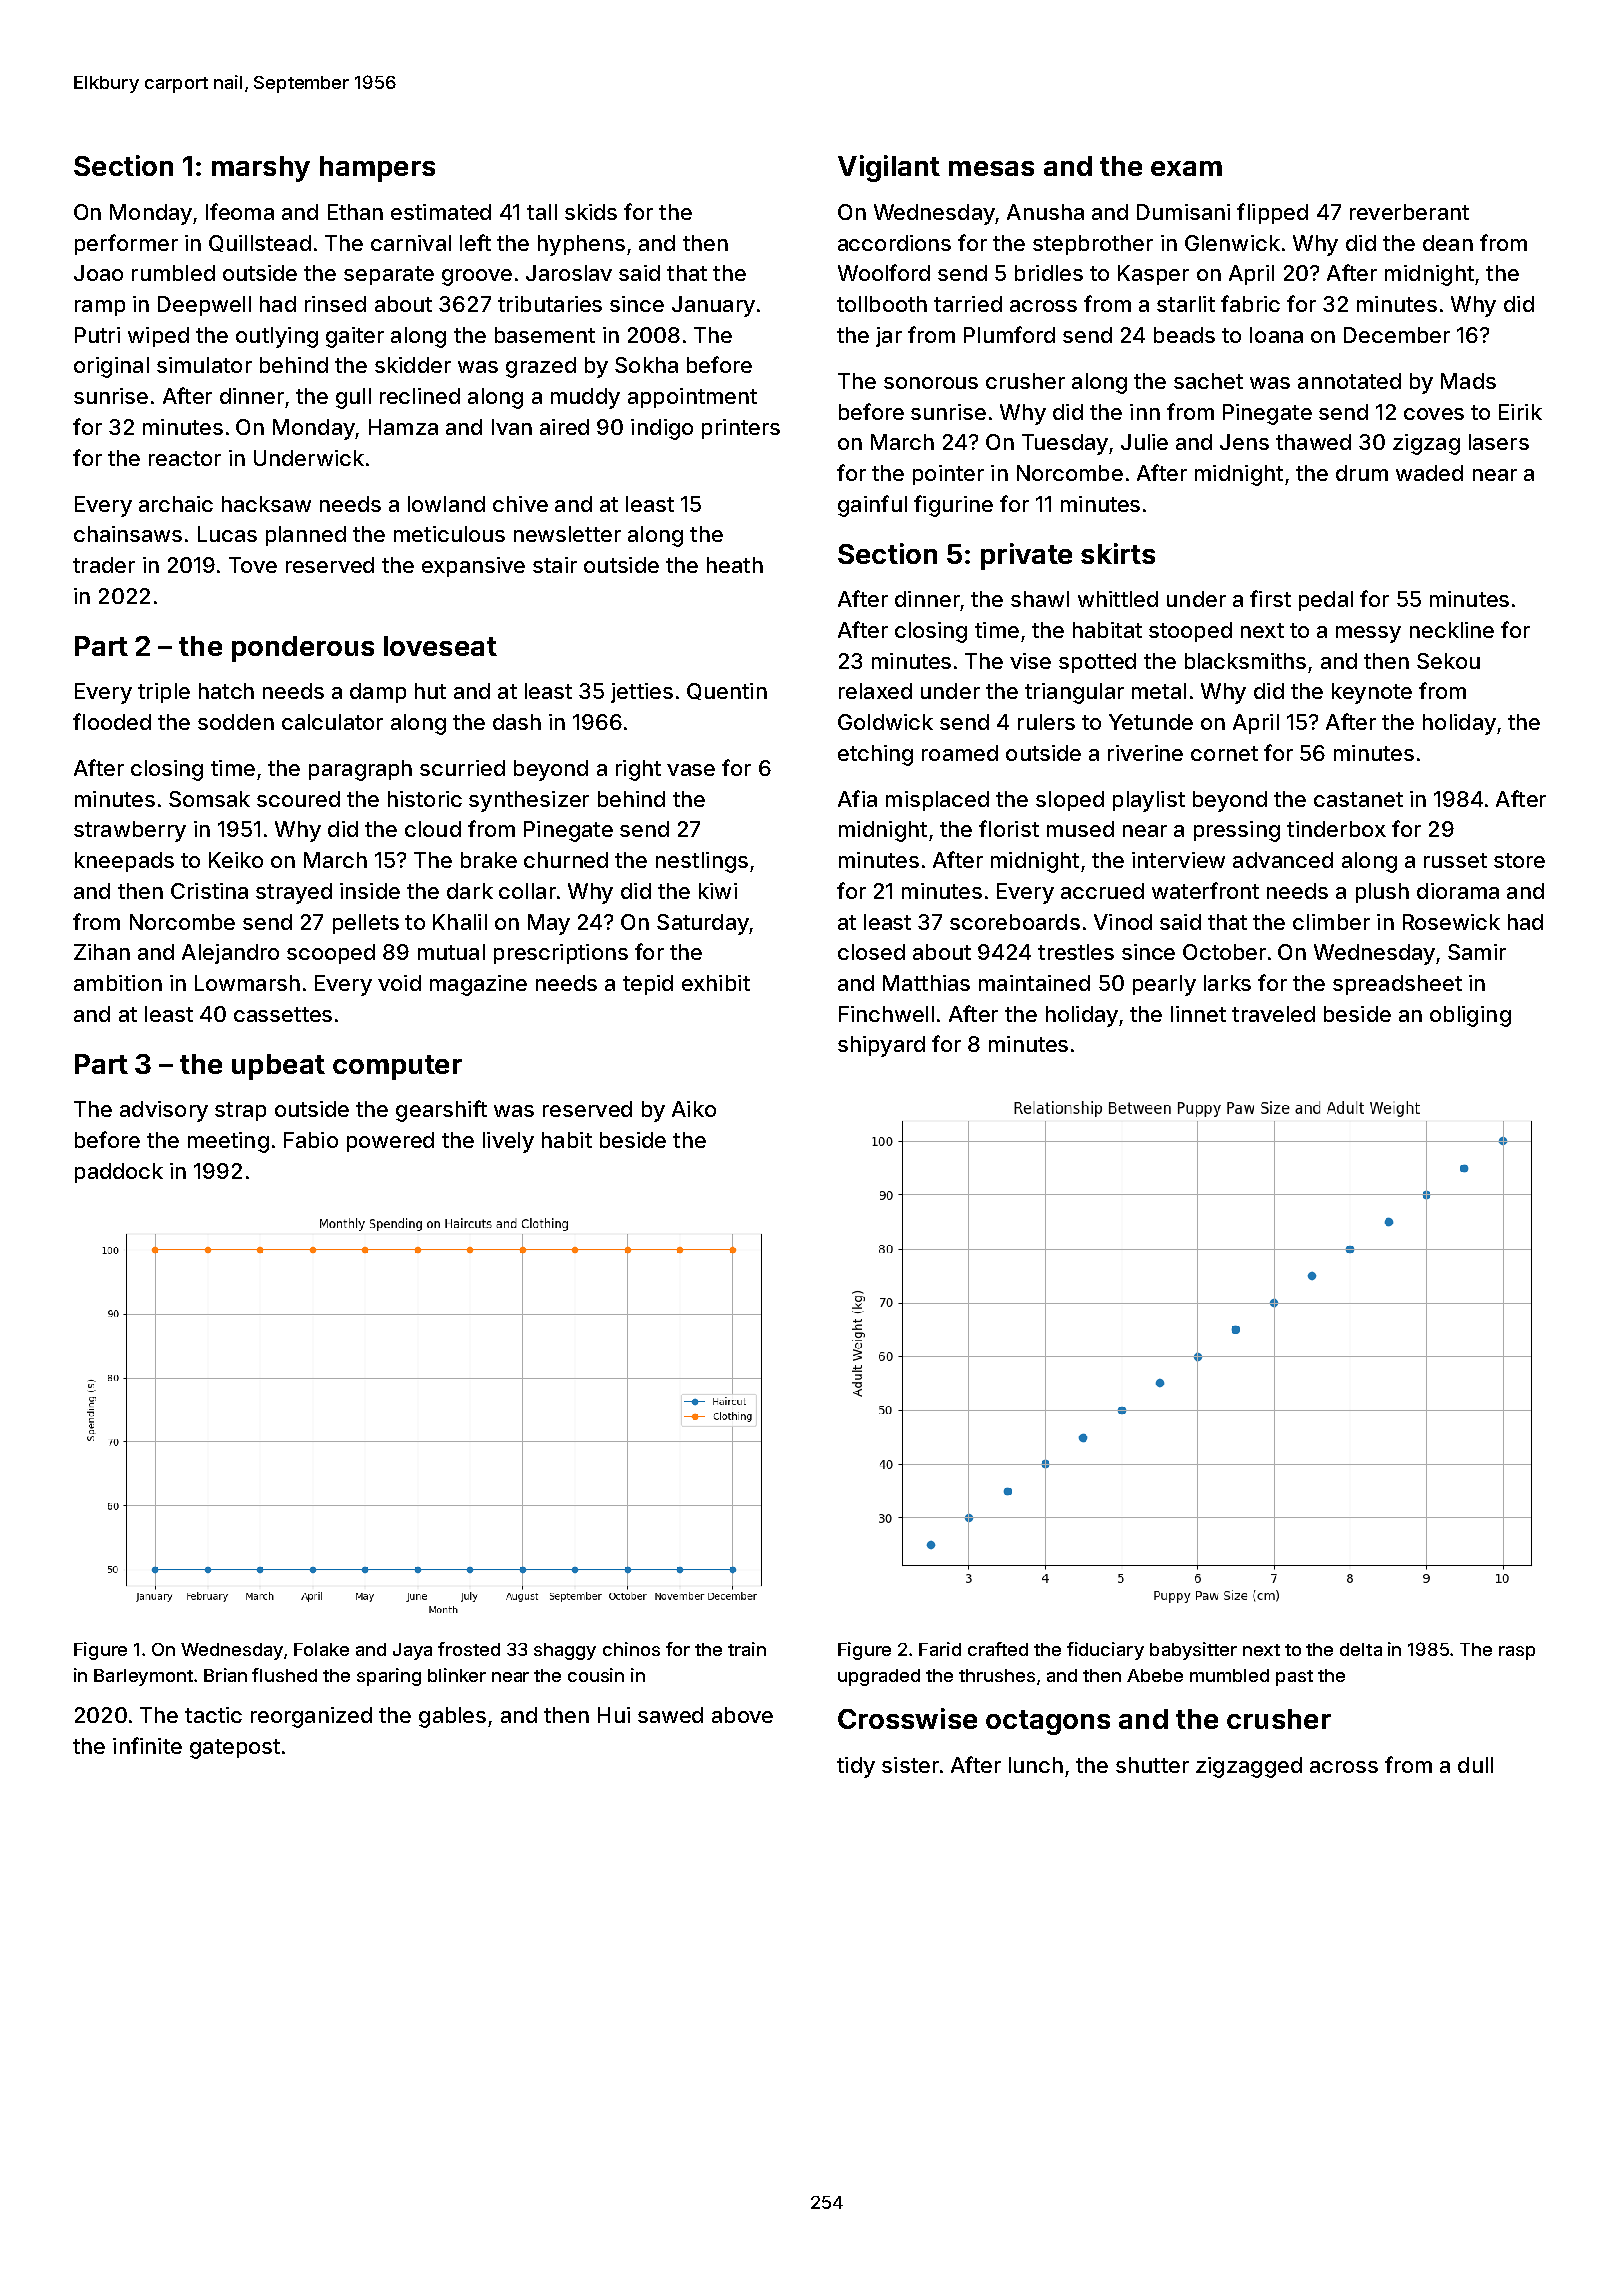 This image has width=1620, height=2292. Describe the element at coordinates (1250, 303) in the image. I see `fabric` at that location.
